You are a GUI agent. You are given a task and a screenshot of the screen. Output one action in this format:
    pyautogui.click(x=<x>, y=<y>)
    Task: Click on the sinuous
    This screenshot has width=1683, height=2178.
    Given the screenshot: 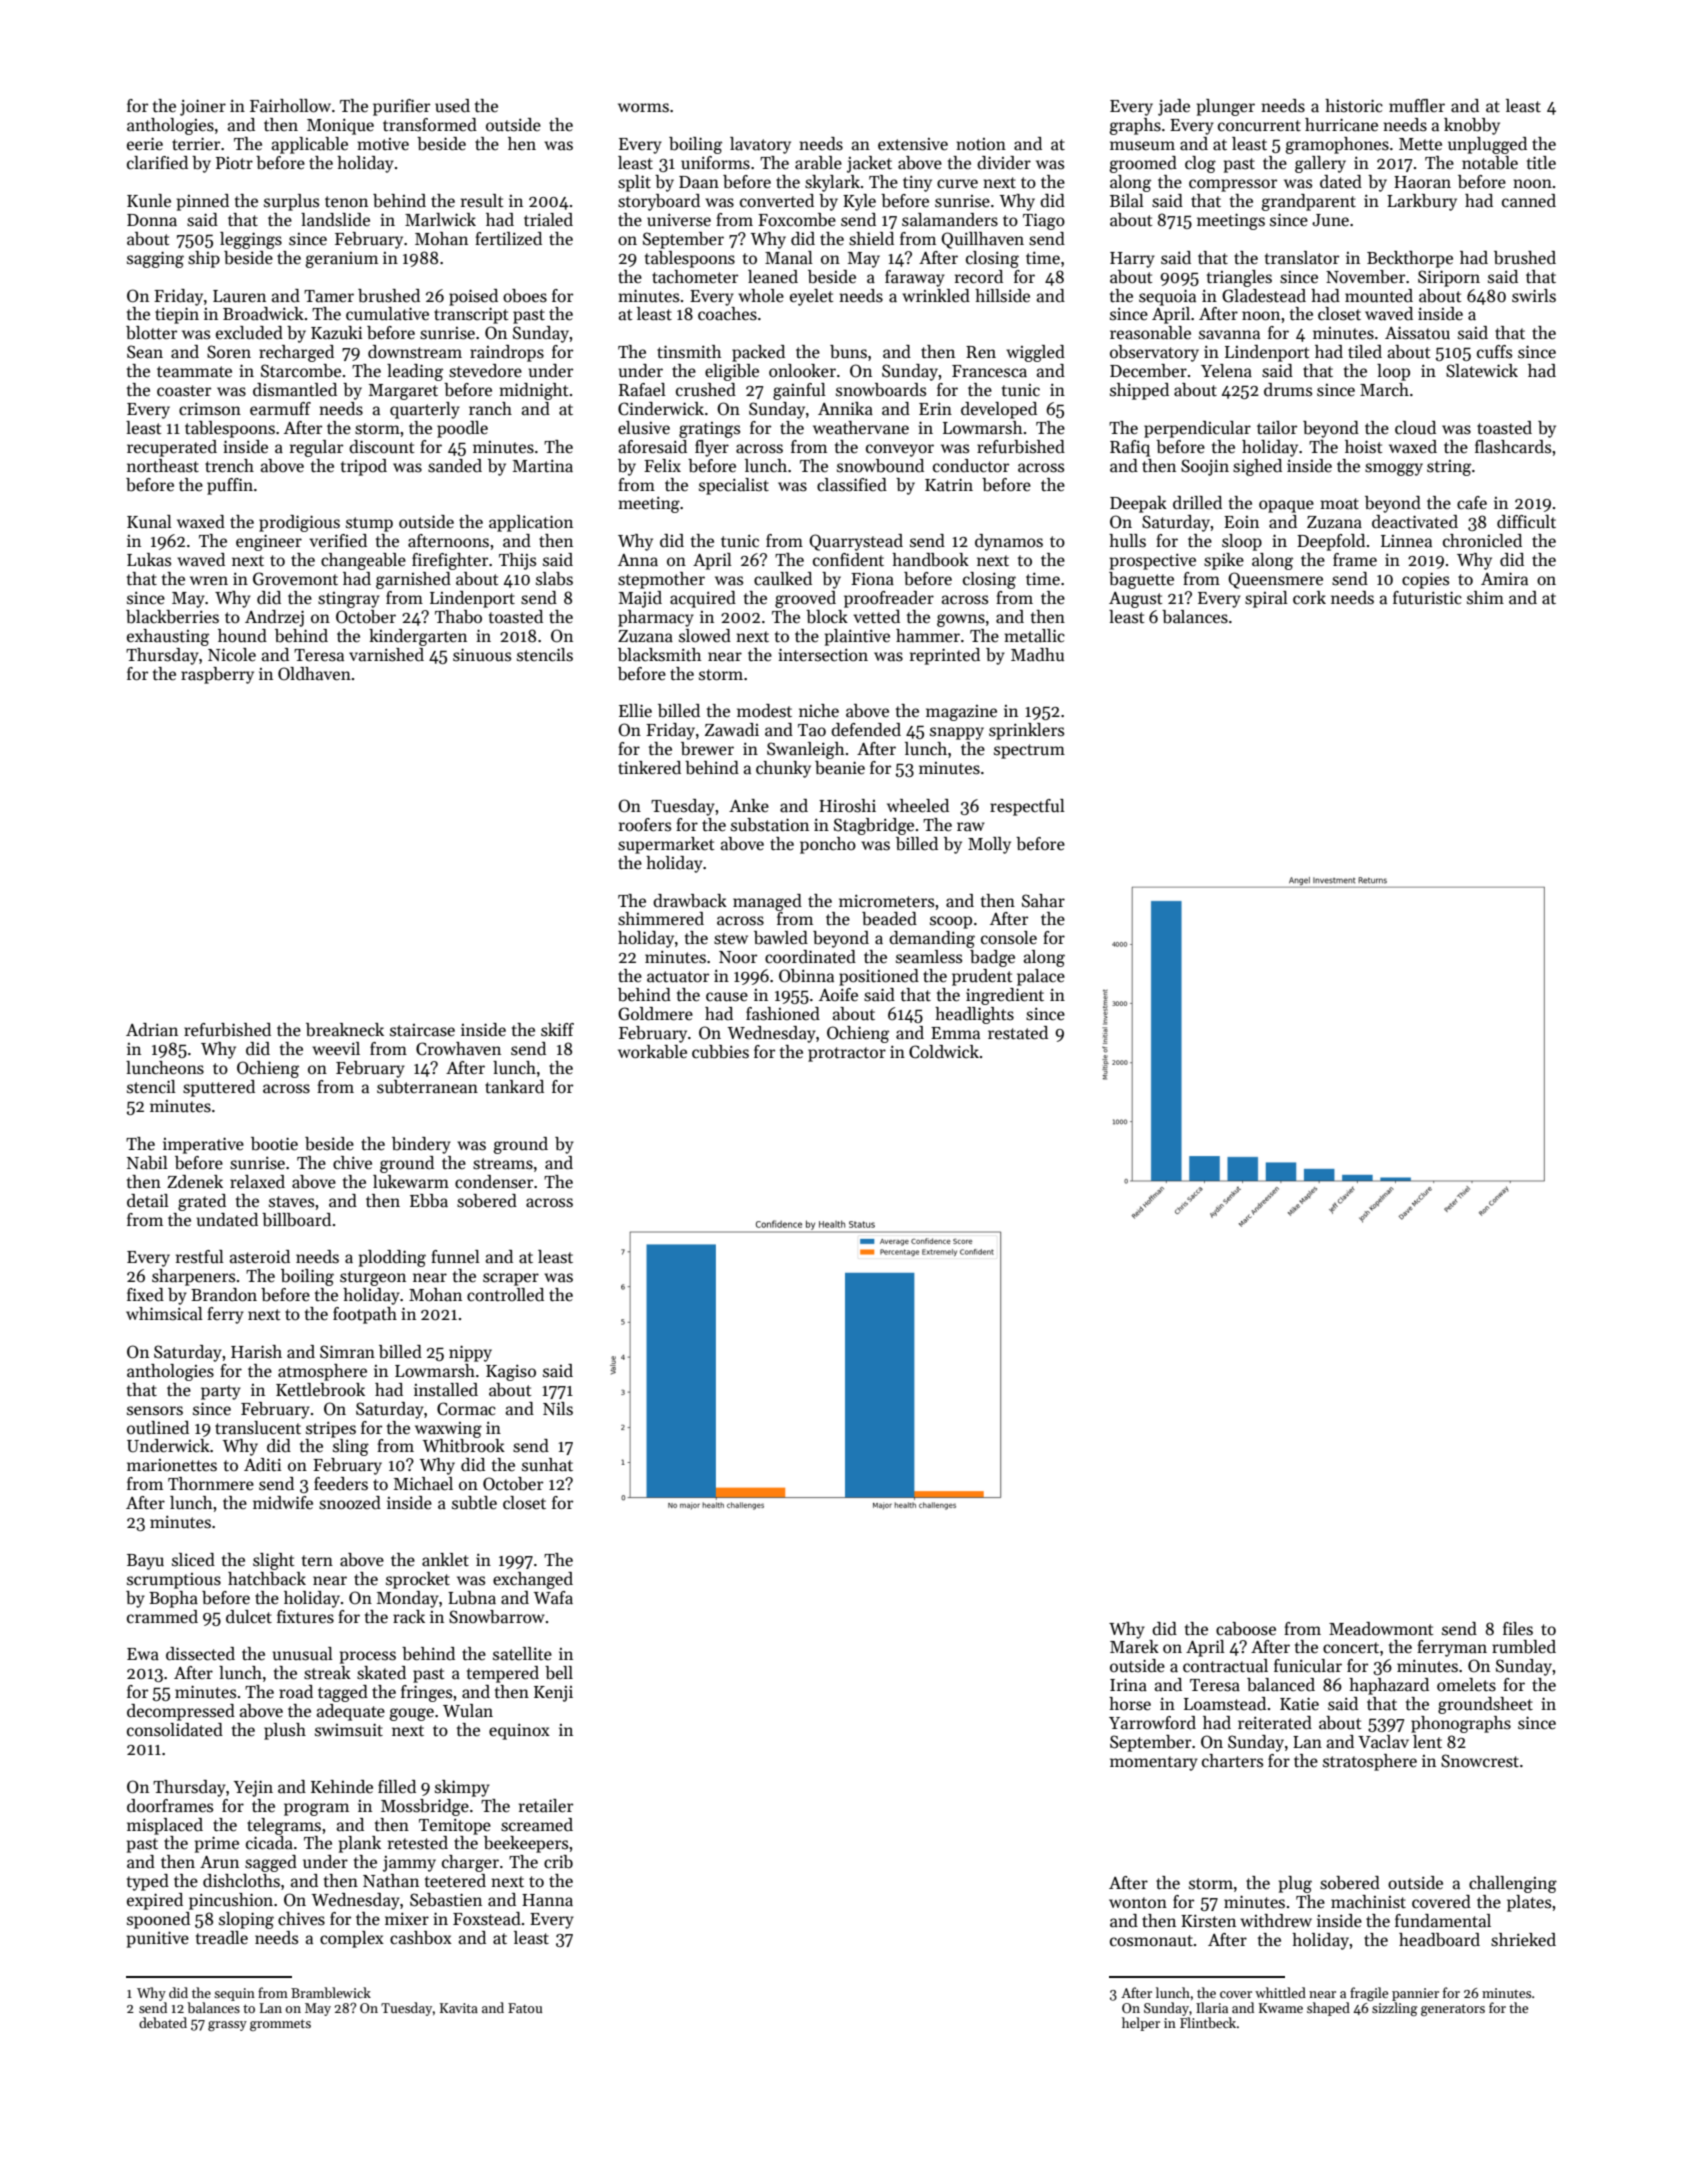 What is the action you would take?
    pyautogui.click(x=482, y=655)
